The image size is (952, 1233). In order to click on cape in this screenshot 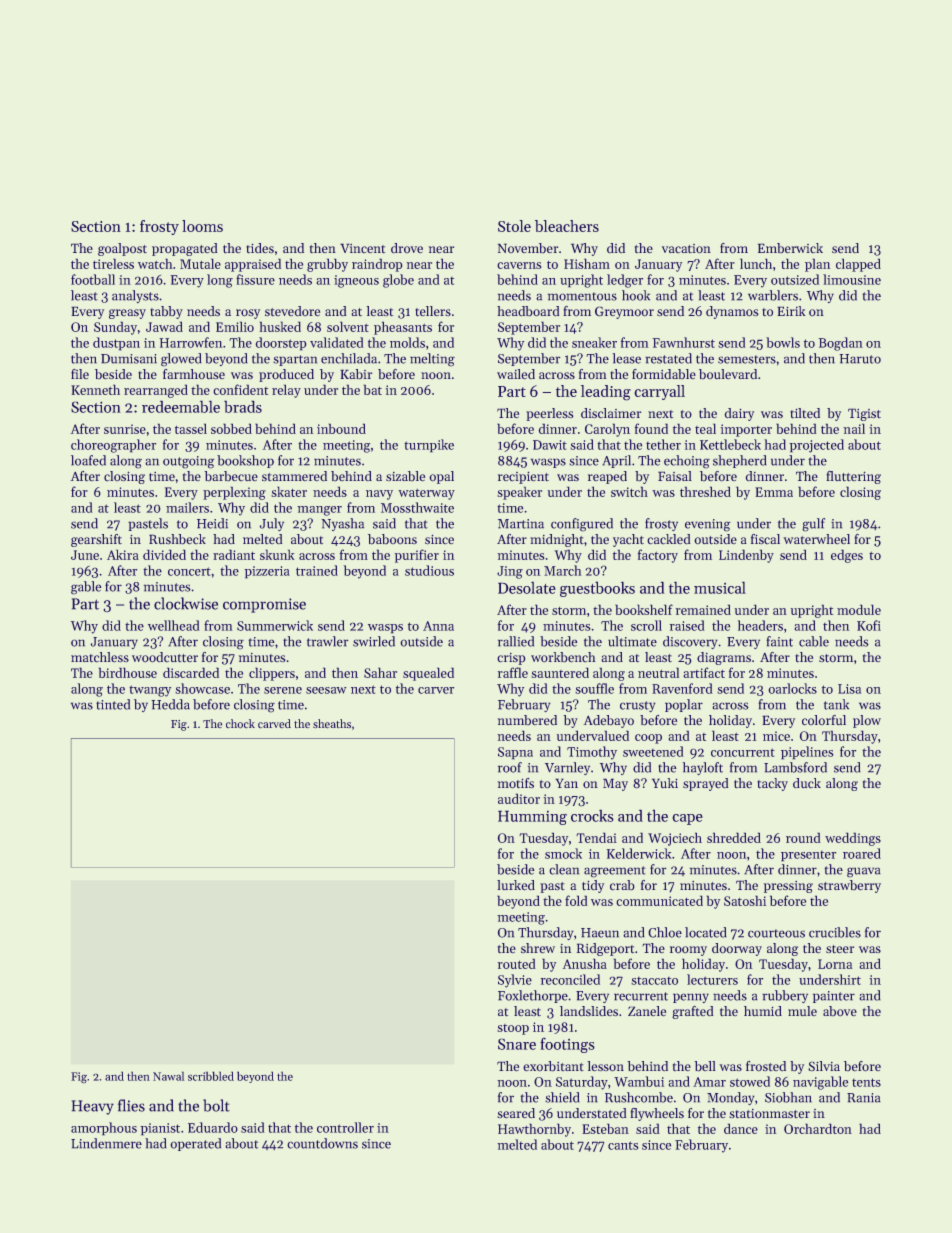, I will do `click(687, 819)`.
